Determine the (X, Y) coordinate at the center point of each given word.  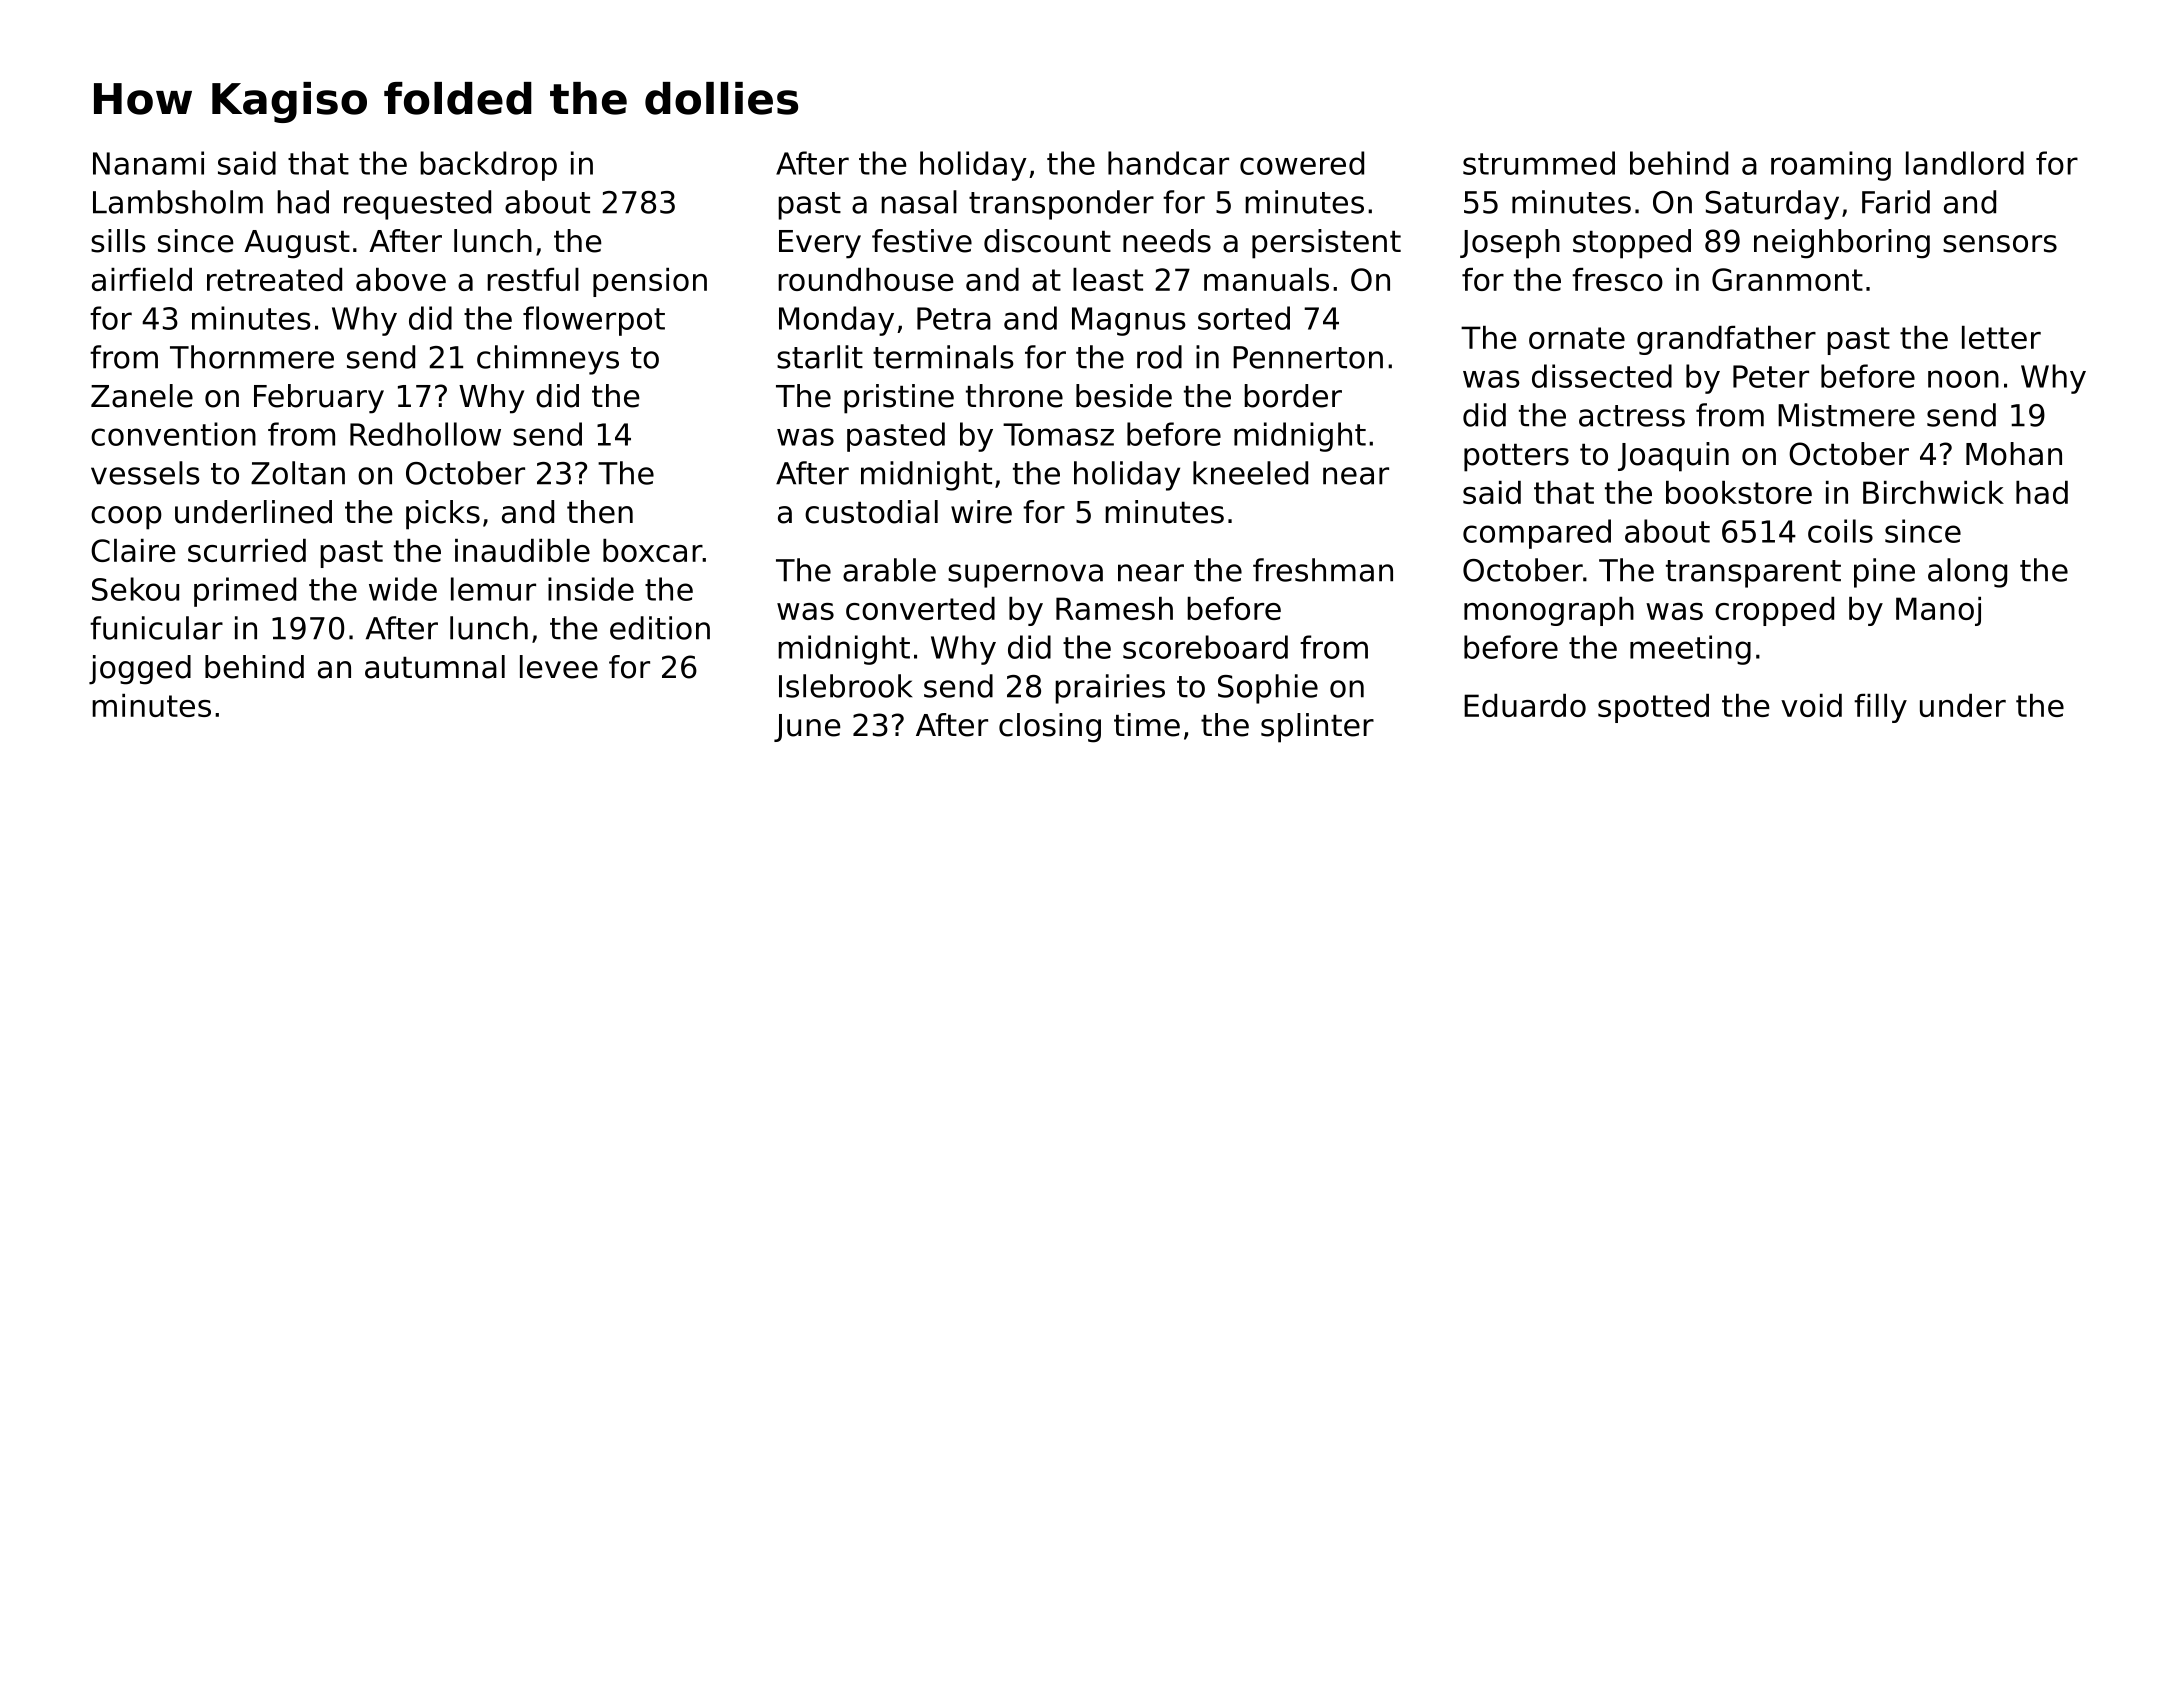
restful (533, 279)
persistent (1326, 244)
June (807, 728)
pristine (899, 399)
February (319, 399)
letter (2001, 337)
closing (1050, 728)
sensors (2000, 244)
